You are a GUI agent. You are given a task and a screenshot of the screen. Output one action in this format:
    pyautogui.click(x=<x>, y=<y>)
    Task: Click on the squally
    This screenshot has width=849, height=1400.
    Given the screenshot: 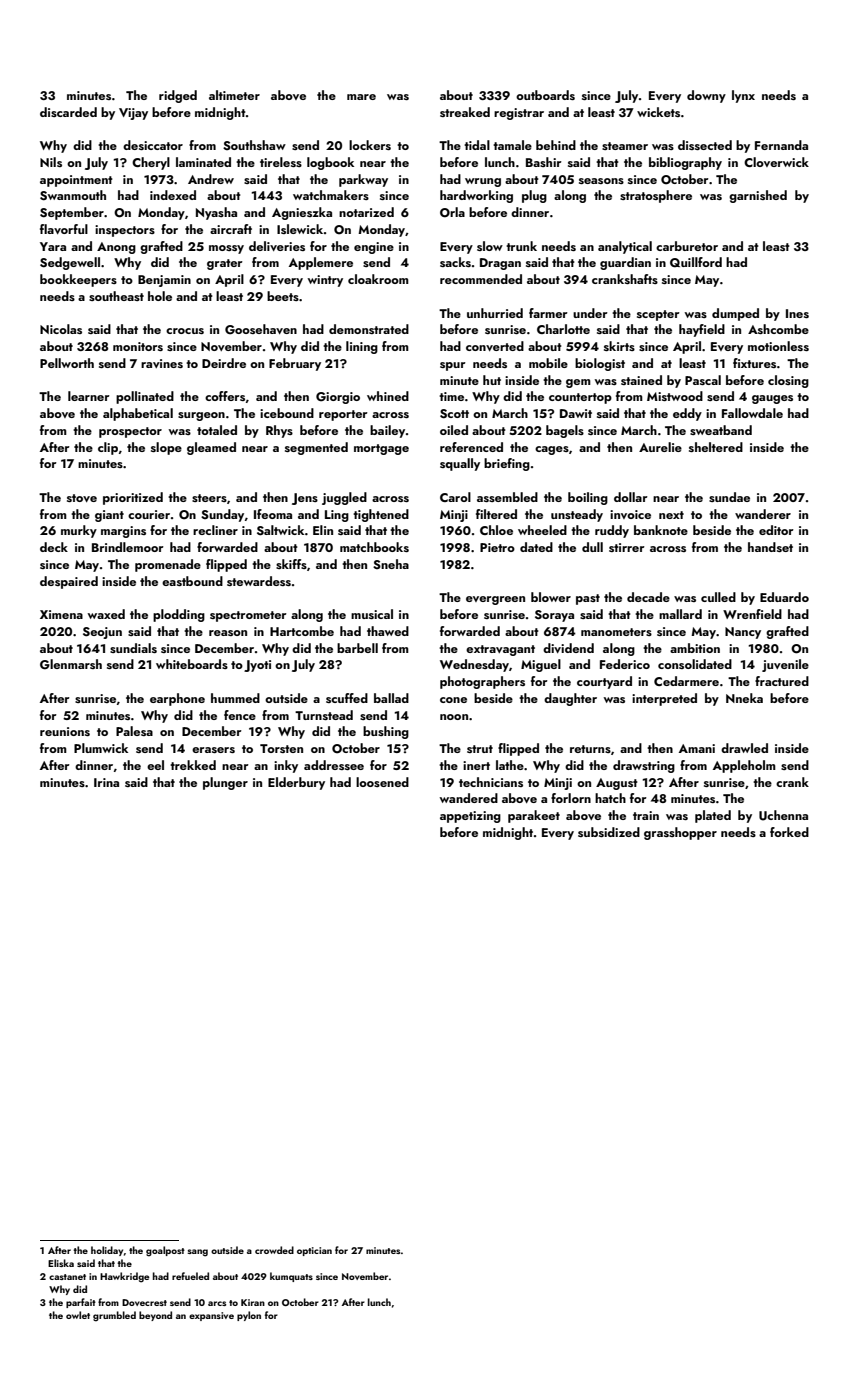 What is the action you would take?
    pyautogui.click(x=460, y=464)
